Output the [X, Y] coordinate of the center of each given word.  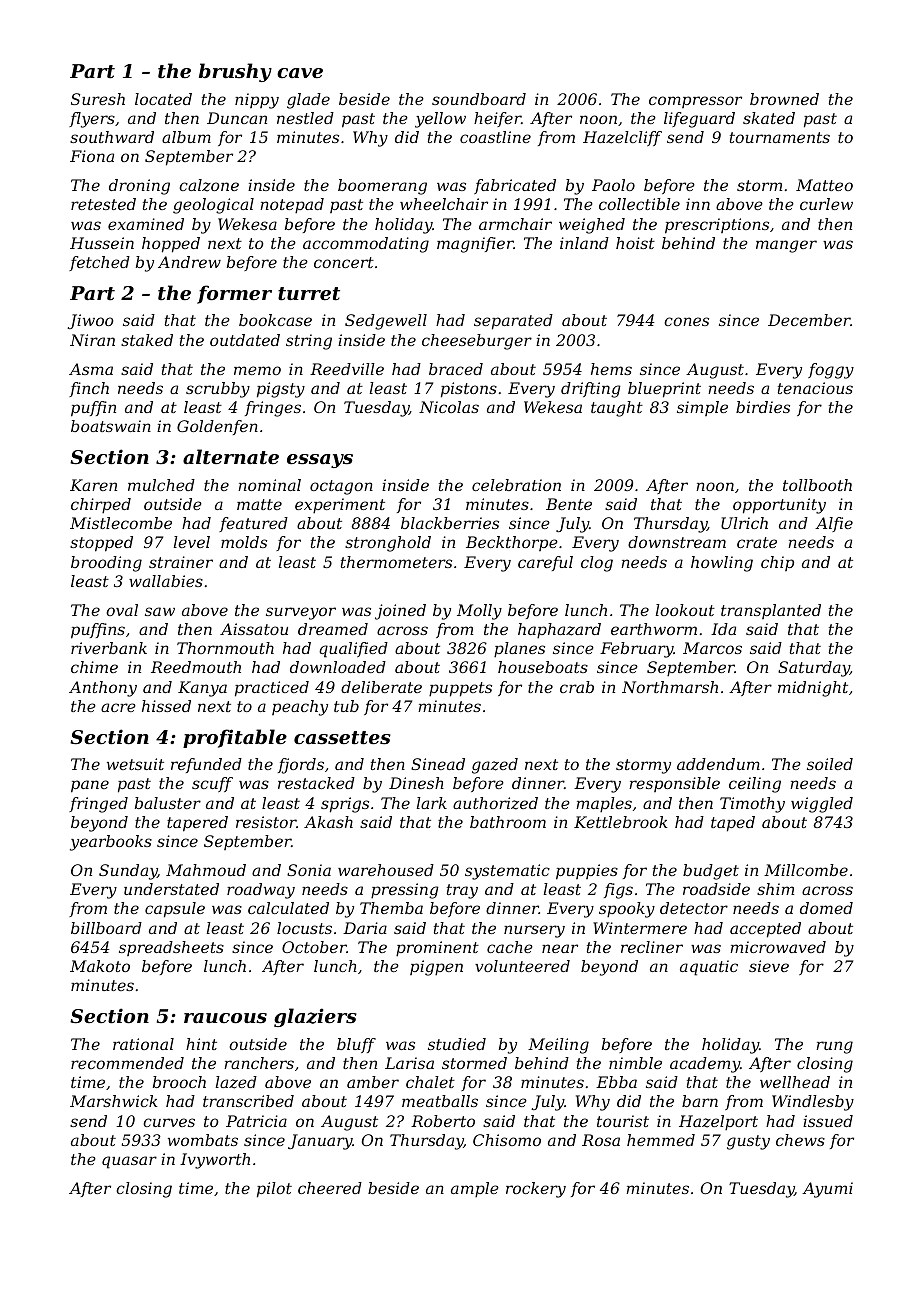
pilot [274, 1190]
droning [139, 187]
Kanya [202, 689]
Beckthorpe [512, 543]
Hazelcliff [622, 138]
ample [475, 1189]
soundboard [479, 99]
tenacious [815, 388]
